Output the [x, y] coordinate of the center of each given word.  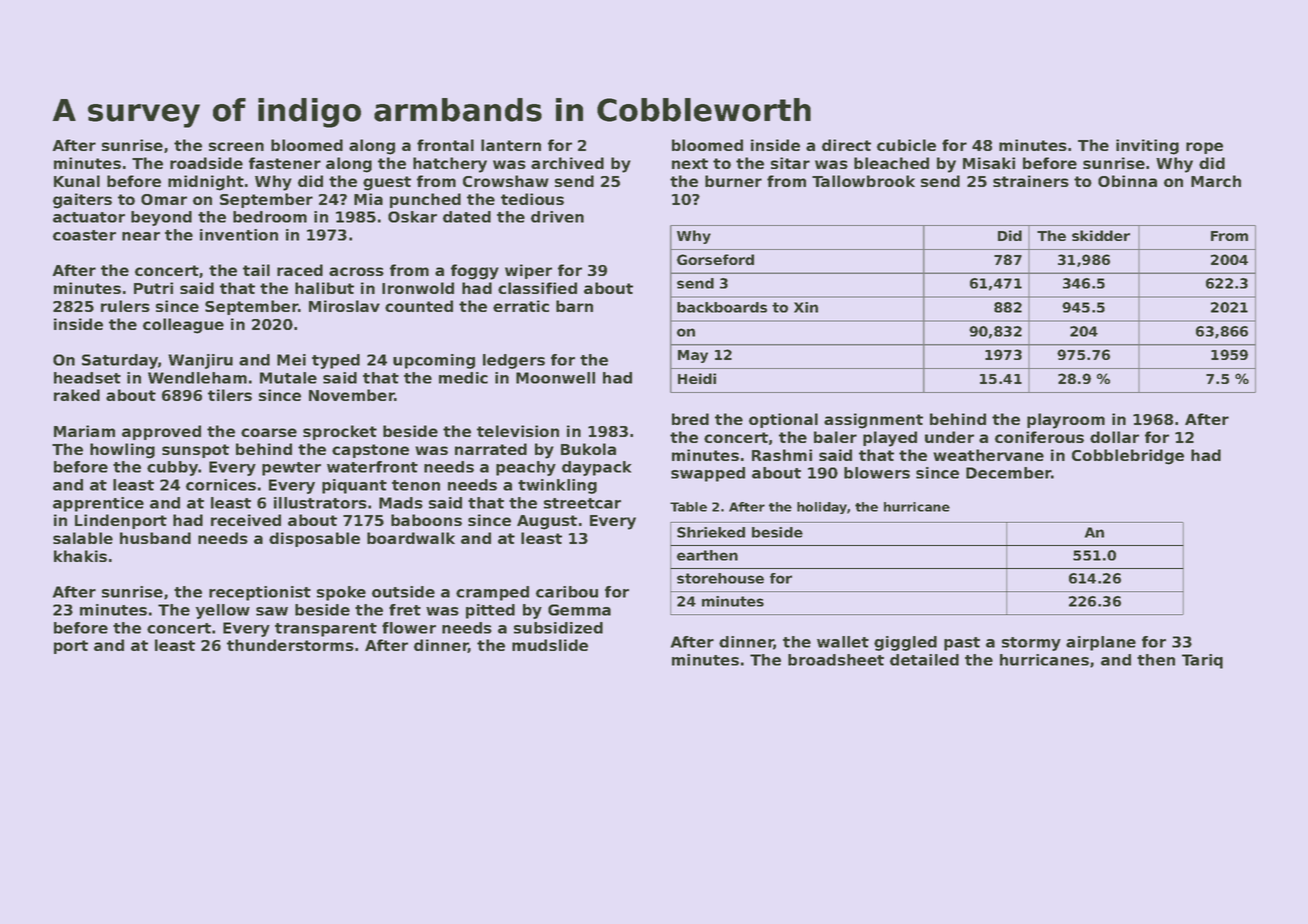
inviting [1147, 147]
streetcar [582, 503]
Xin [806, 307]
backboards [722, 307]
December [1008, 473]
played [890, 439]
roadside [206, 163]
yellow [222, 611]
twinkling [557, 486]
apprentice [98, 504]
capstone [370, 451]
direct [846, 145]
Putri [153, 288]
